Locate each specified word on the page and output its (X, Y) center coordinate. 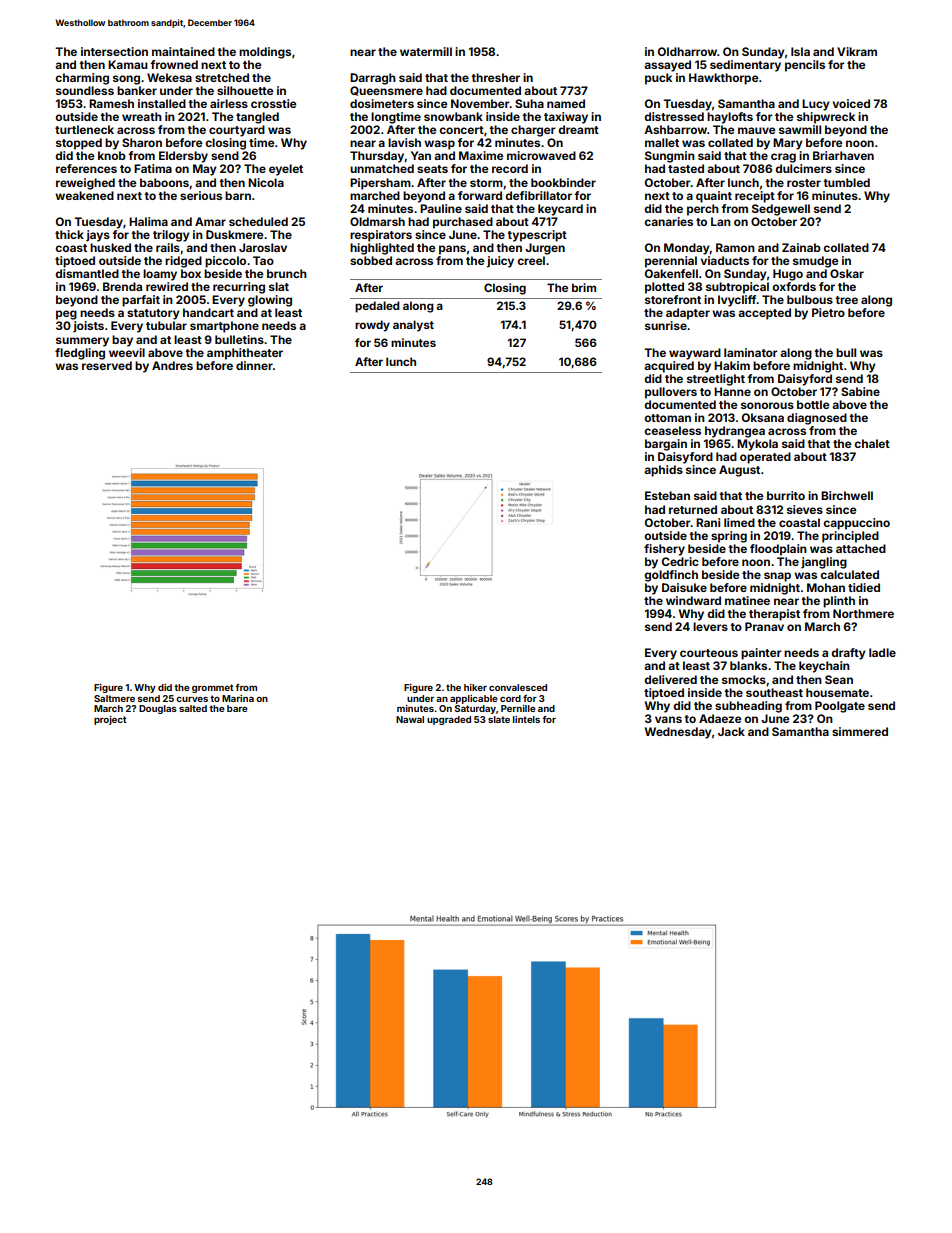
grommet (213, 688)
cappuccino (856, 524)
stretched (222, 77)
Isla (800, 51)
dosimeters (382, 103)
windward (693, 600)
